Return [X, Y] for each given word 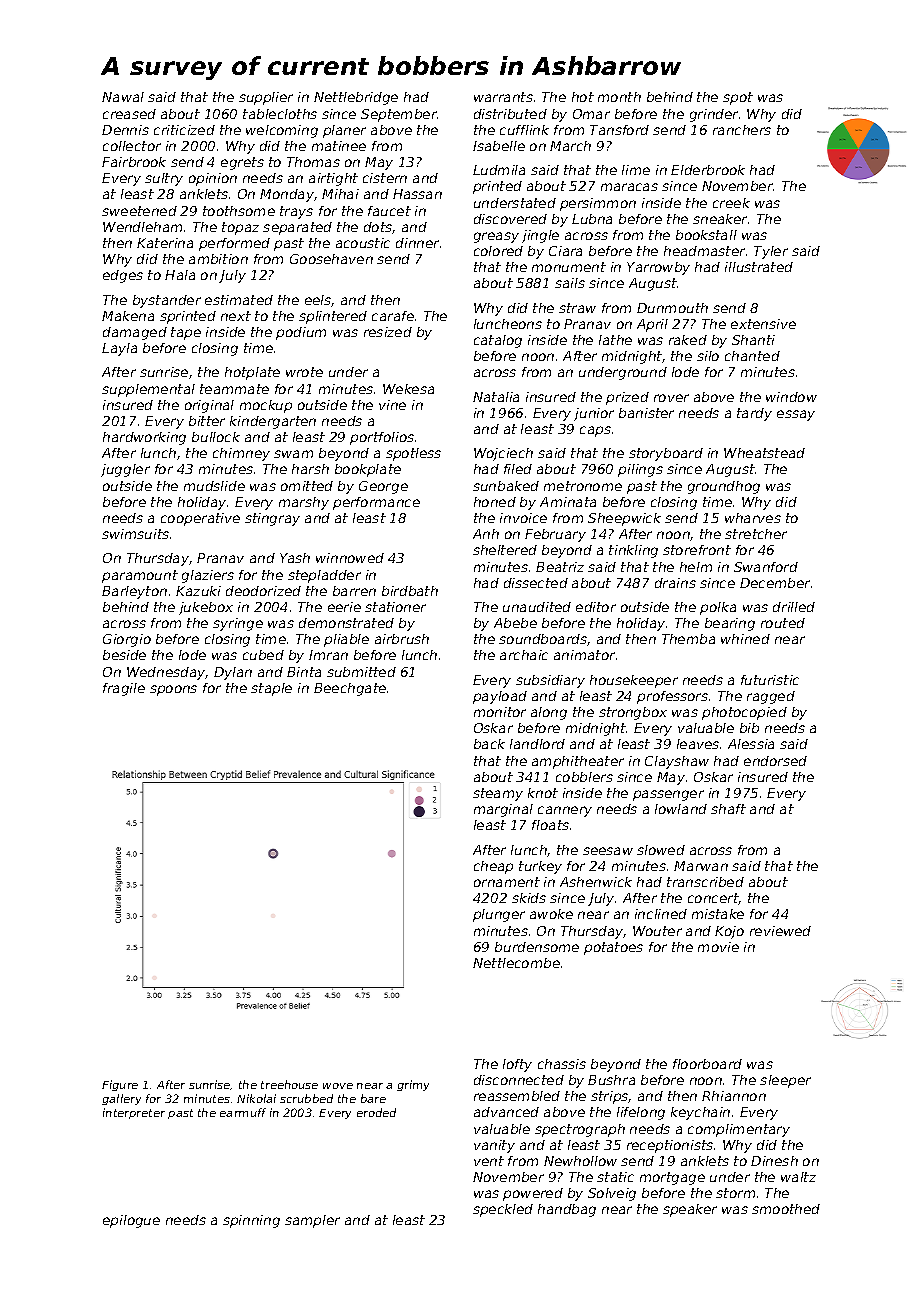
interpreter [134, 1113]
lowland [681, 809]
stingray [272, 519]
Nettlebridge [356, 98]
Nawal [123, 97]
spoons [173, 690]
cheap [493, 867]
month [619, 97]
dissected [536, 583]
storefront [697, 550]
